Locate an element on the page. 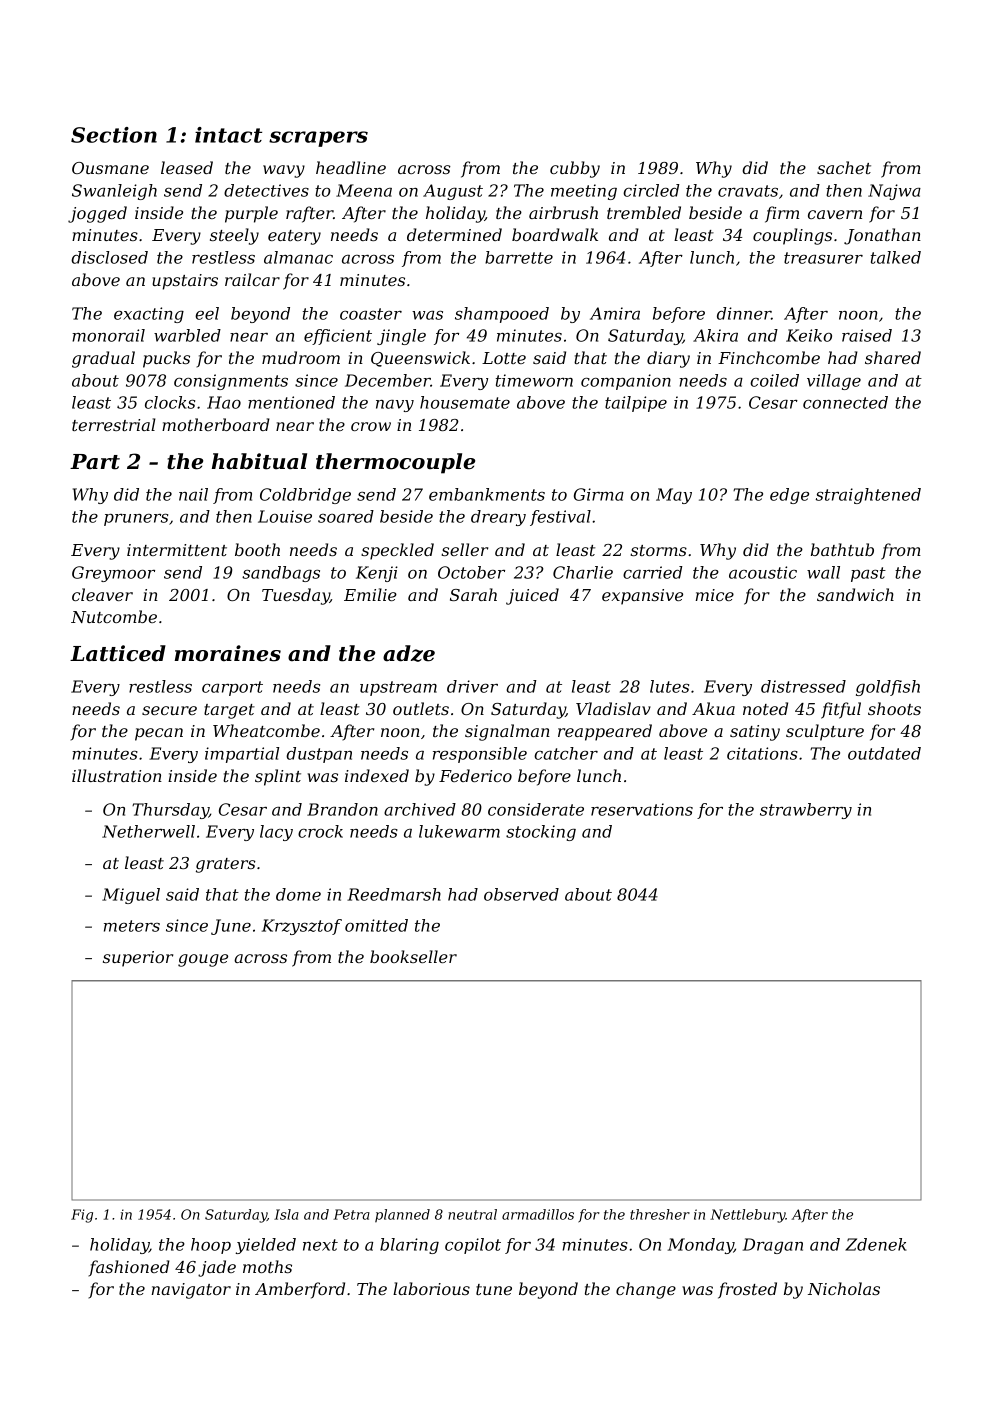  shampooed is located at coordinates (502, 315).
